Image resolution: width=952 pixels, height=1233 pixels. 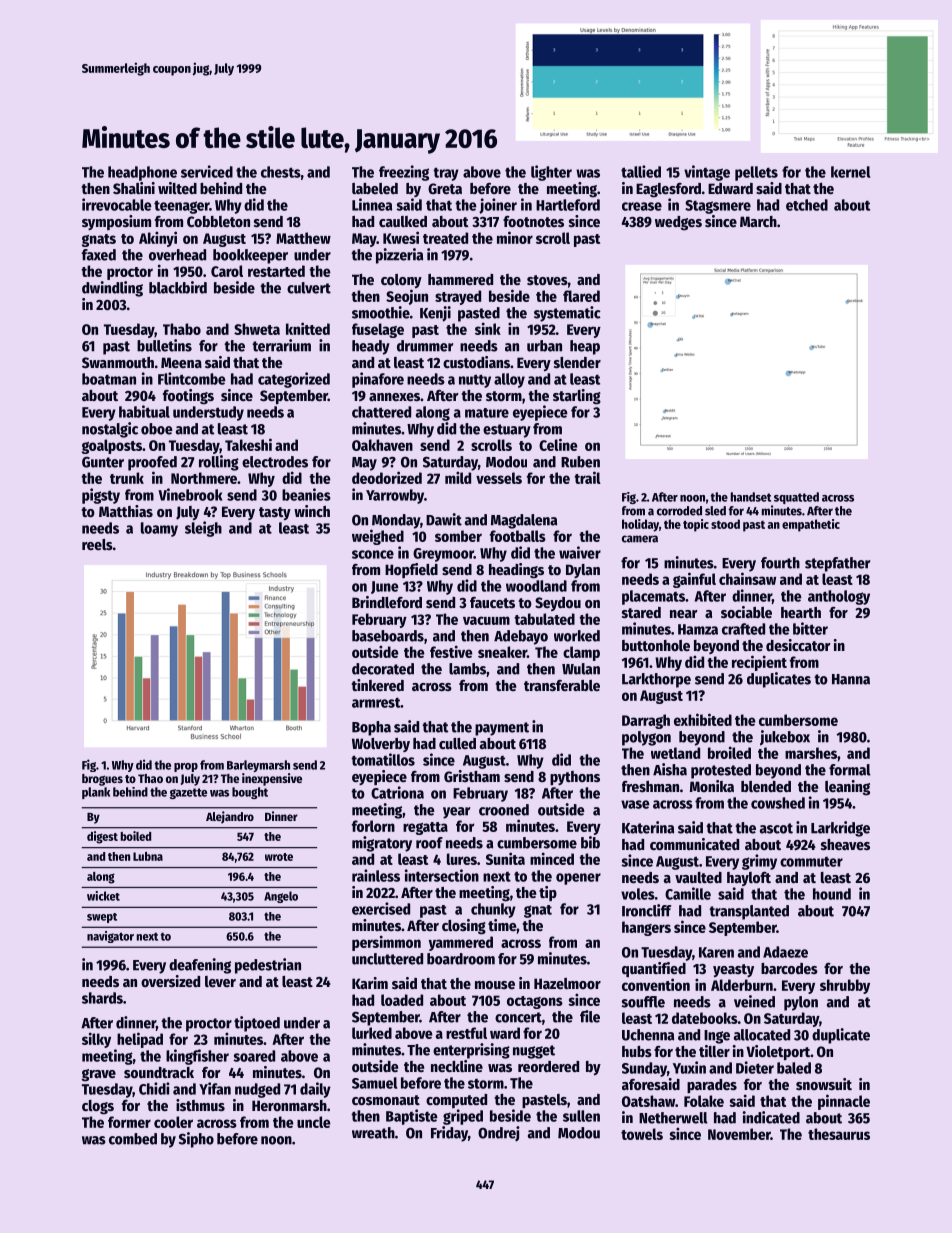 I want to click on Magdalena, so click(x=524, y=521).
